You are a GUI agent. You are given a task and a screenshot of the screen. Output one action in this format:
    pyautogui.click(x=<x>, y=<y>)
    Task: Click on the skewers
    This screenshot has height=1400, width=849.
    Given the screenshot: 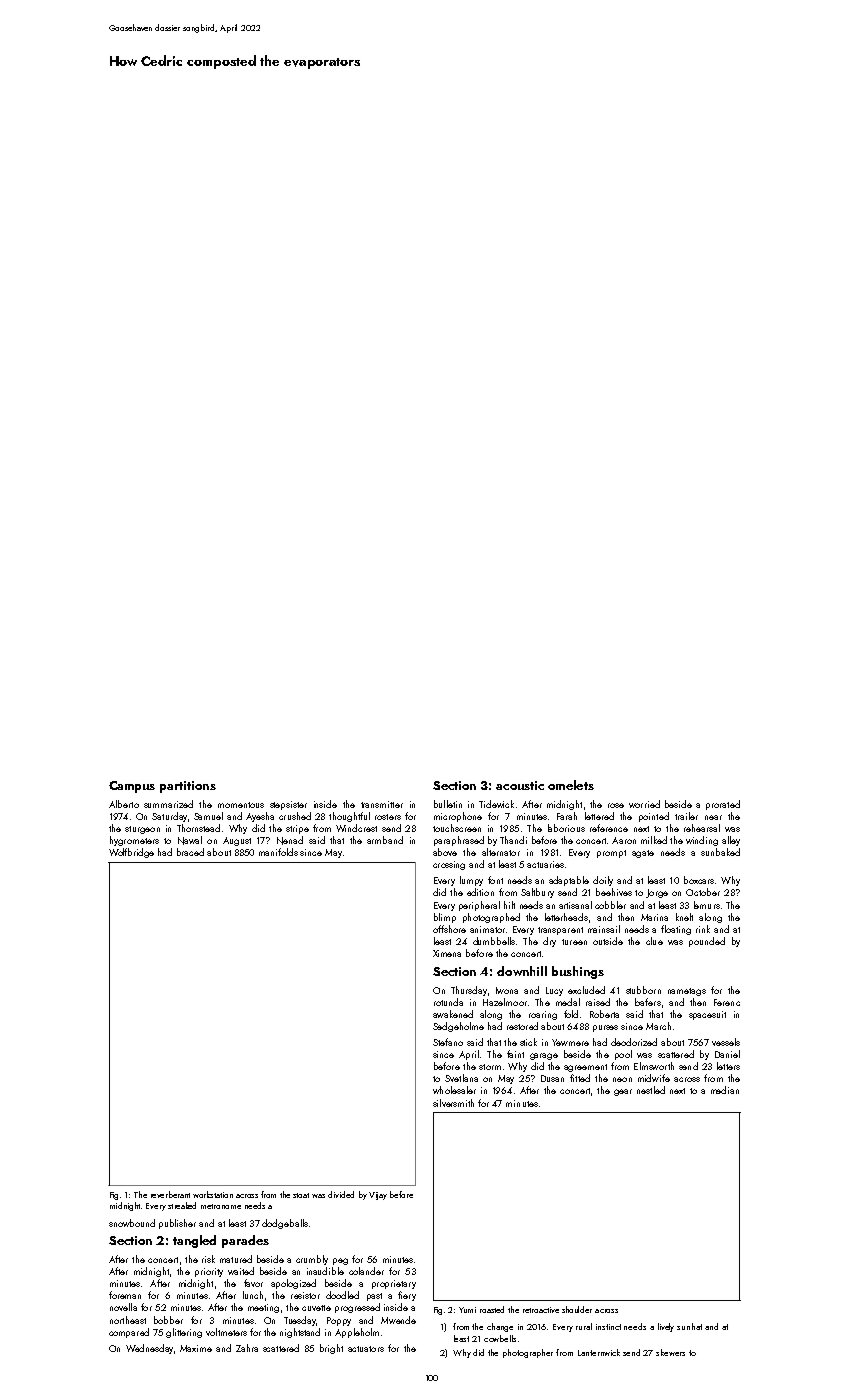 What is the action you would take?
    pyautogui.click(x=670, y=1352)
